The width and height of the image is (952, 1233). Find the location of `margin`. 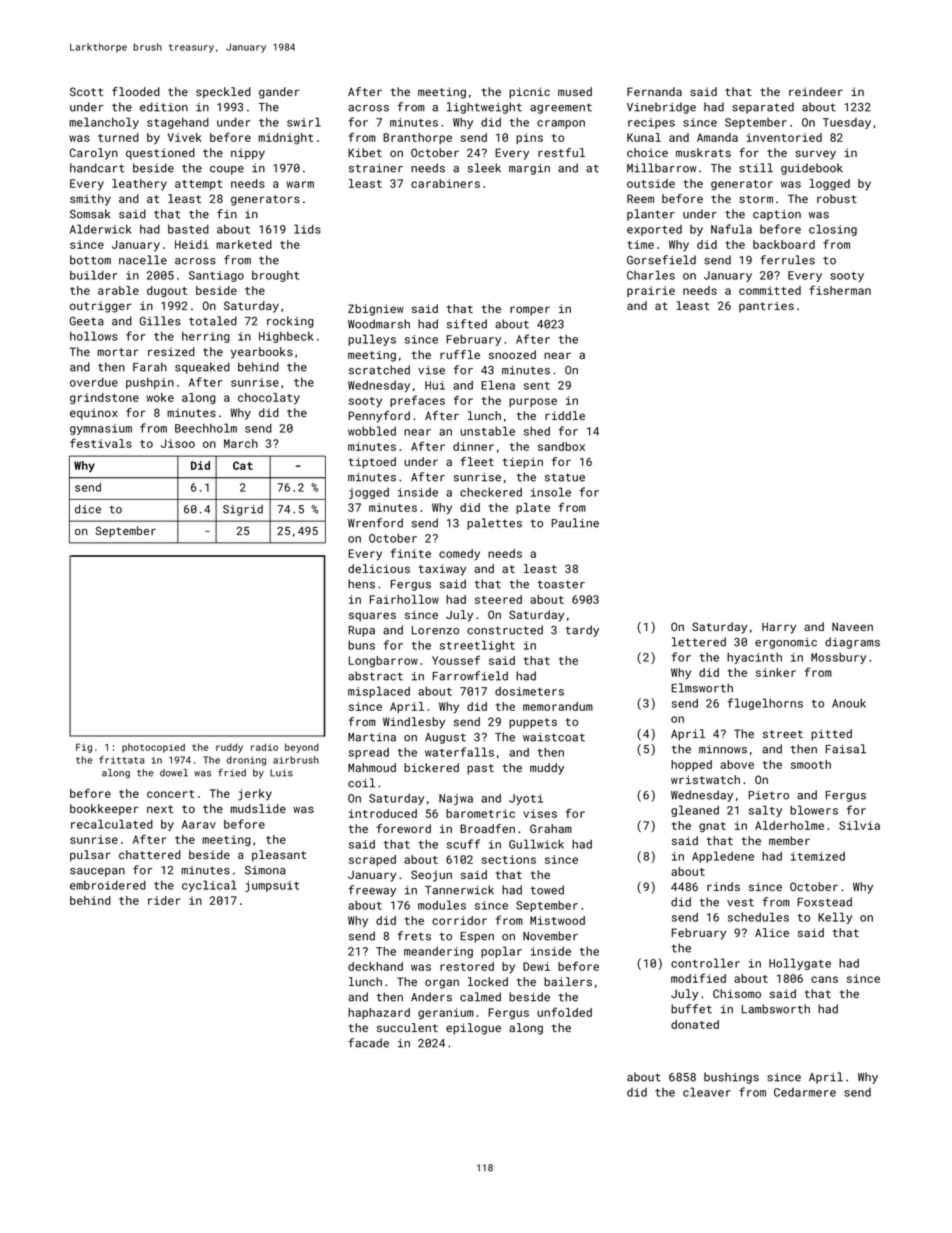

margin is located at coordinates (529, 169).
